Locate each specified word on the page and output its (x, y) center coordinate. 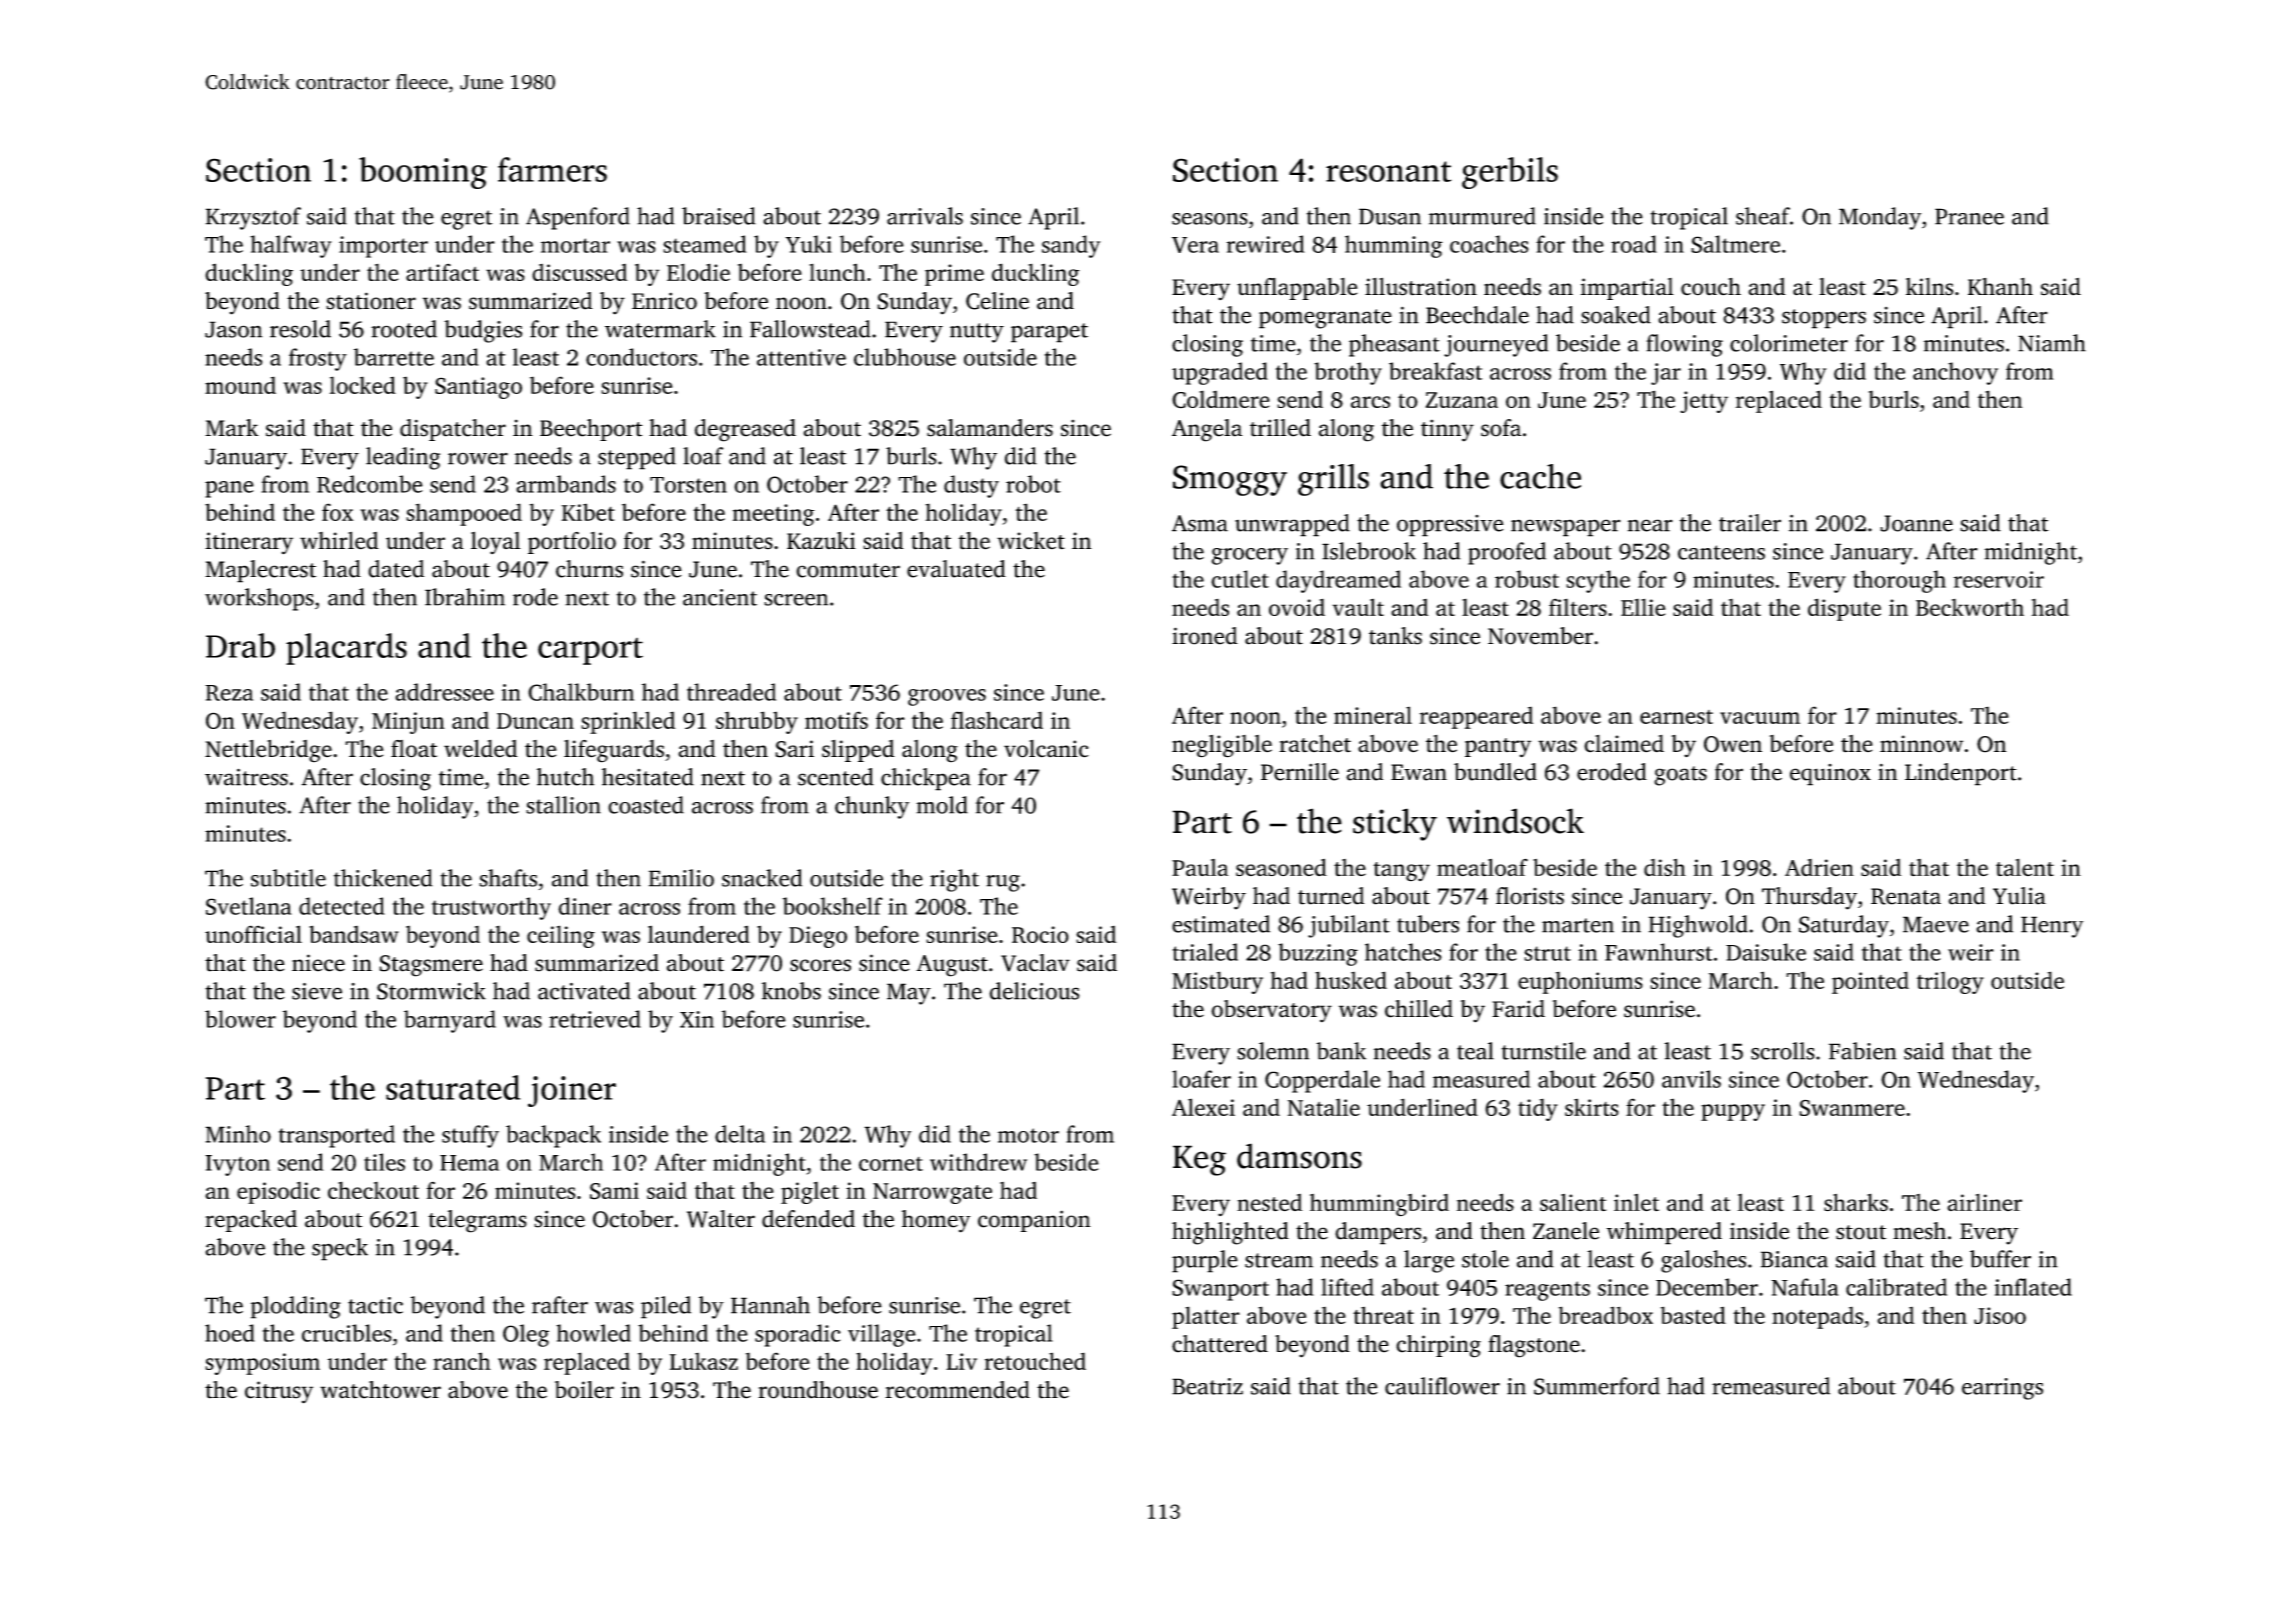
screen (796, 600)
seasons (1210, 219)
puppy (1733, 1112)
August (952, 966)
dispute (1844, 609)
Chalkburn (581, 692)
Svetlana (249, 906)
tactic (375, 1305)
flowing (1684, 345)
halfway (291, 246)
